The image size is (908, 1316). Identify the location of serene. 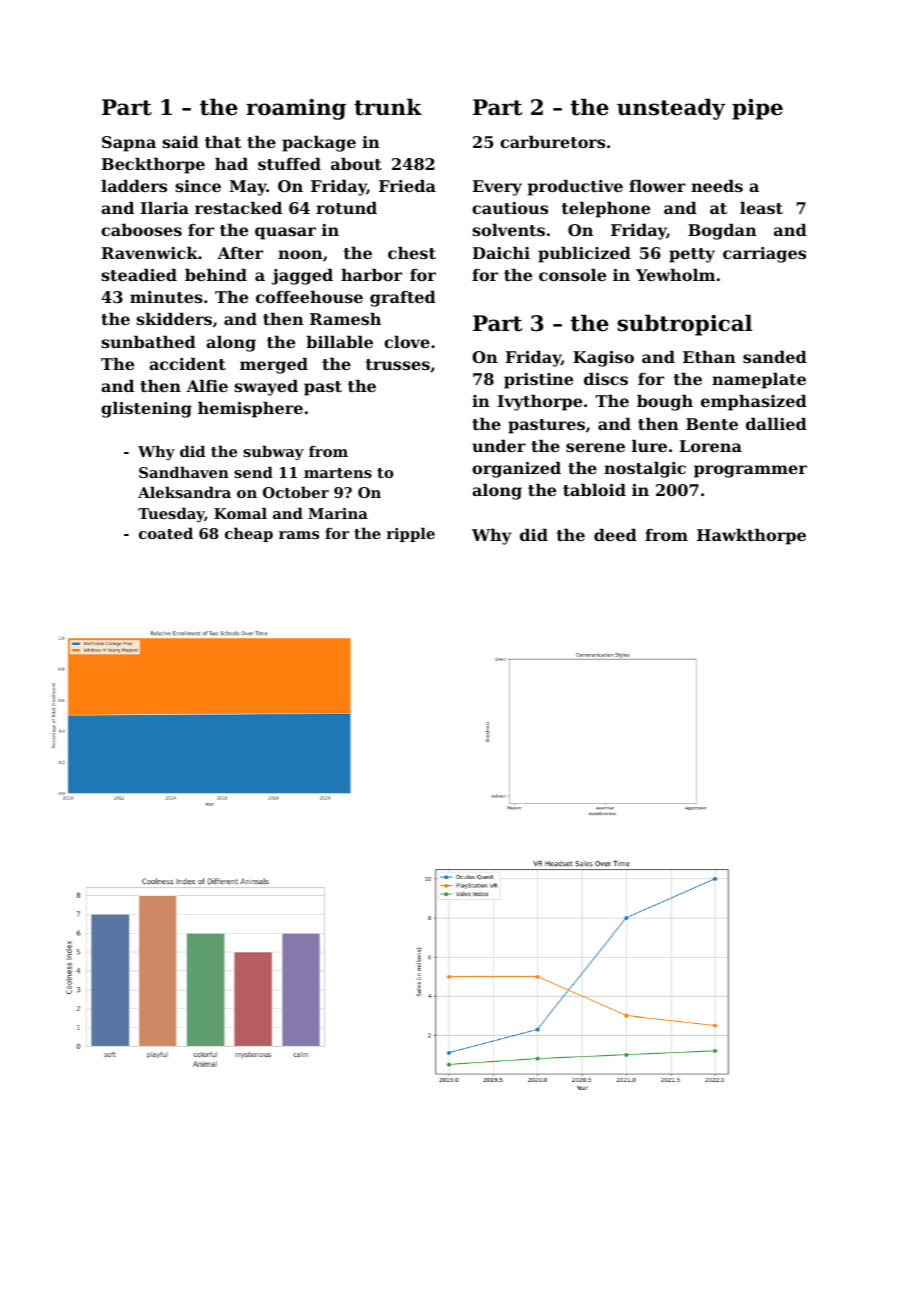
(595, 447).
